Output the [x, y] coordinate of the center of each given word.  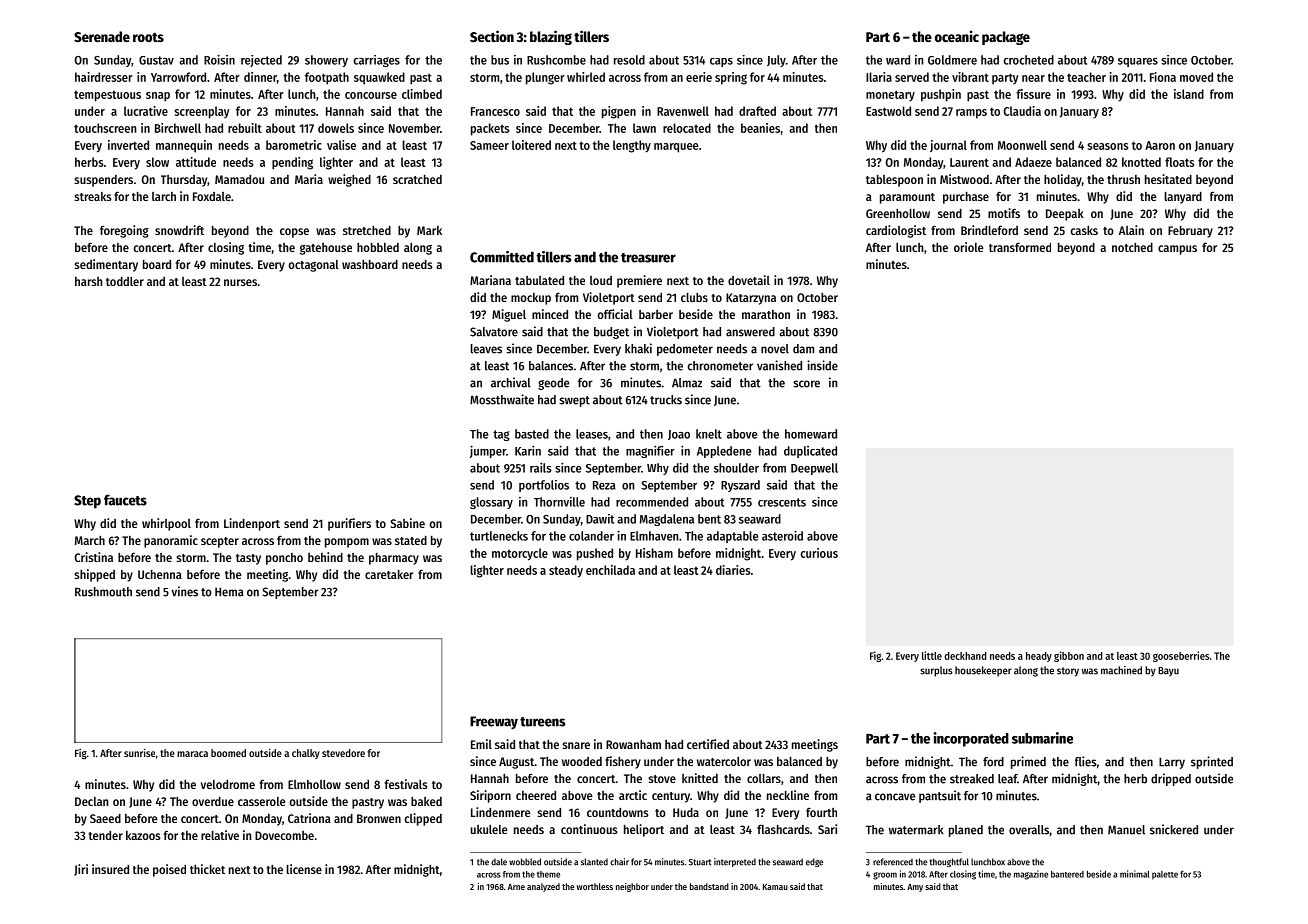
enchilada [610, 570]
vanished [779, 365]
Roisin [219, 59]
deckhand [965, 656]
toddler [125, 281]
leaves [486, 349]
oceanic [957, 36]
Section [492, 36]
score [806, 384]
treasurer [648, 258]
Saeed [105, 818]
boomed [228, 753]
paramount [907, 198]
